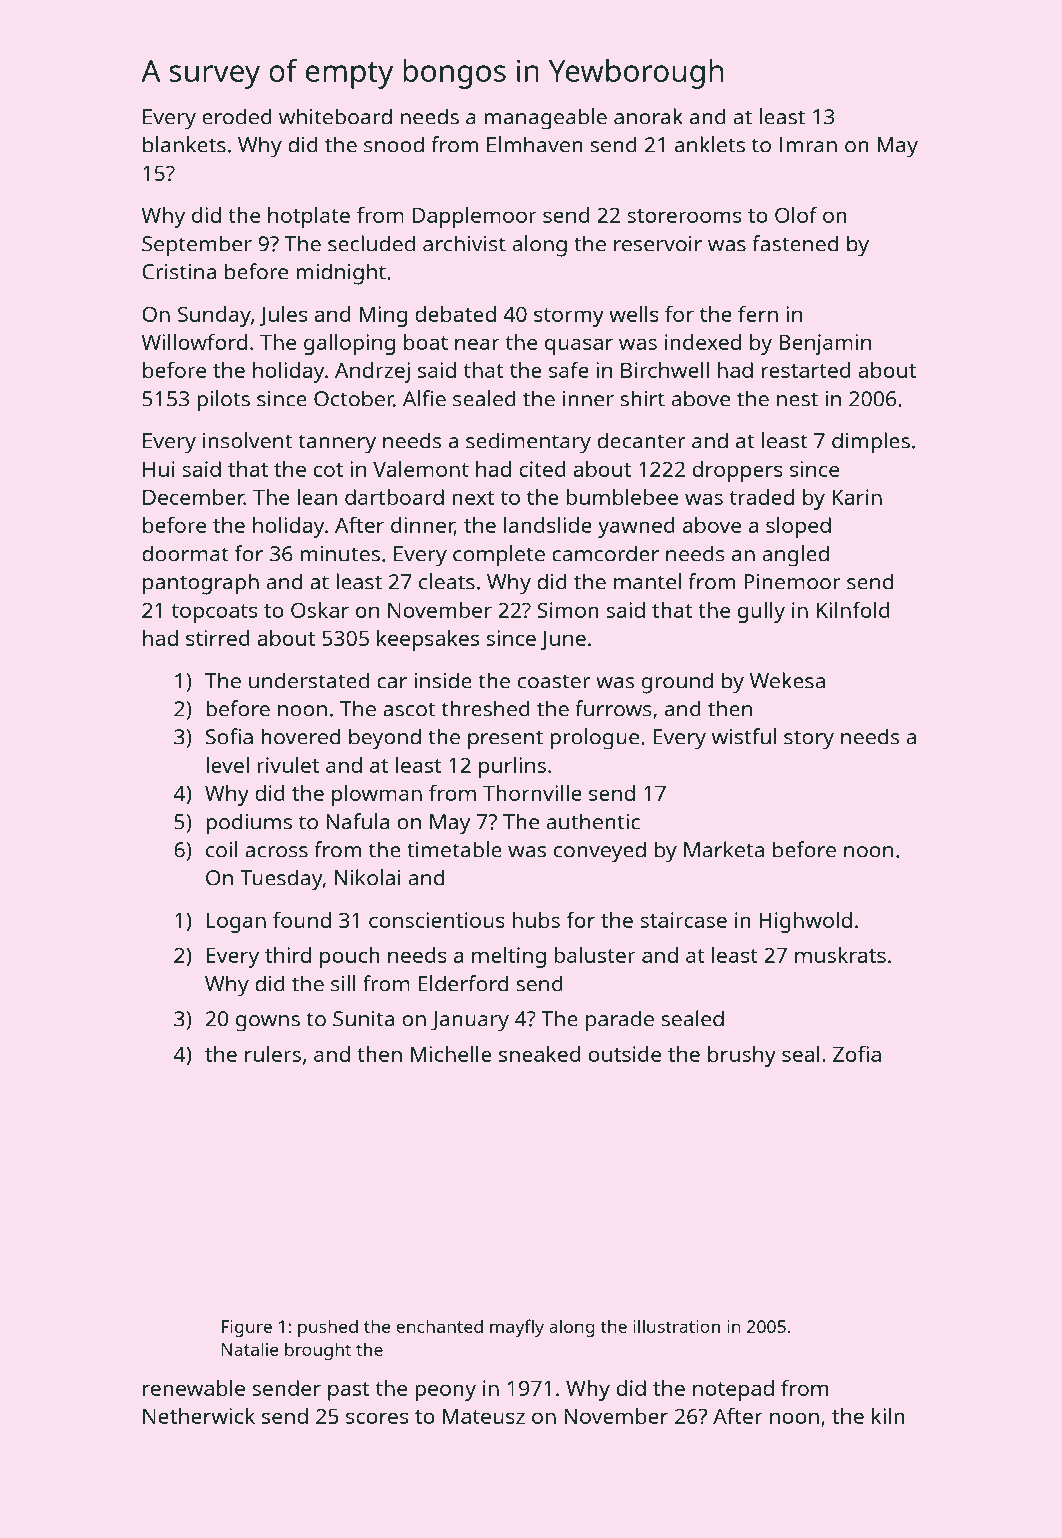 Image resolution: width=1062 pixels, height=1538 pixels. I want to click on Mateusz, so click(484, 1416).
